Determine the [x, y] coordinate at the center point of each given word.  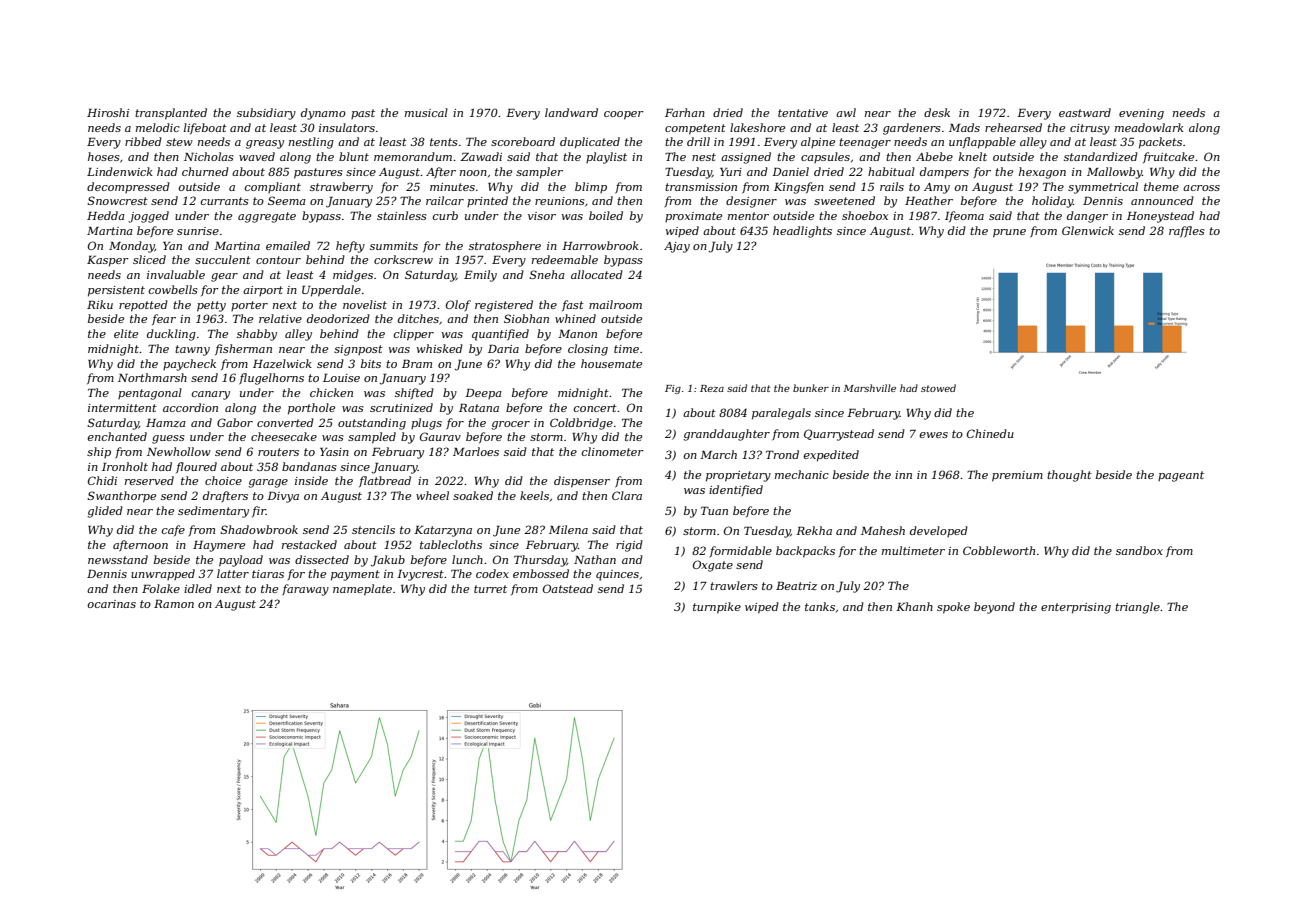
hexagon [1042, 173]
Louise [341, 378]
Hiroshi [108, 112]
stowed [938, 388]
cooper [624, 115]
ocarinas [112, 604]
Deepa [483, 394]
